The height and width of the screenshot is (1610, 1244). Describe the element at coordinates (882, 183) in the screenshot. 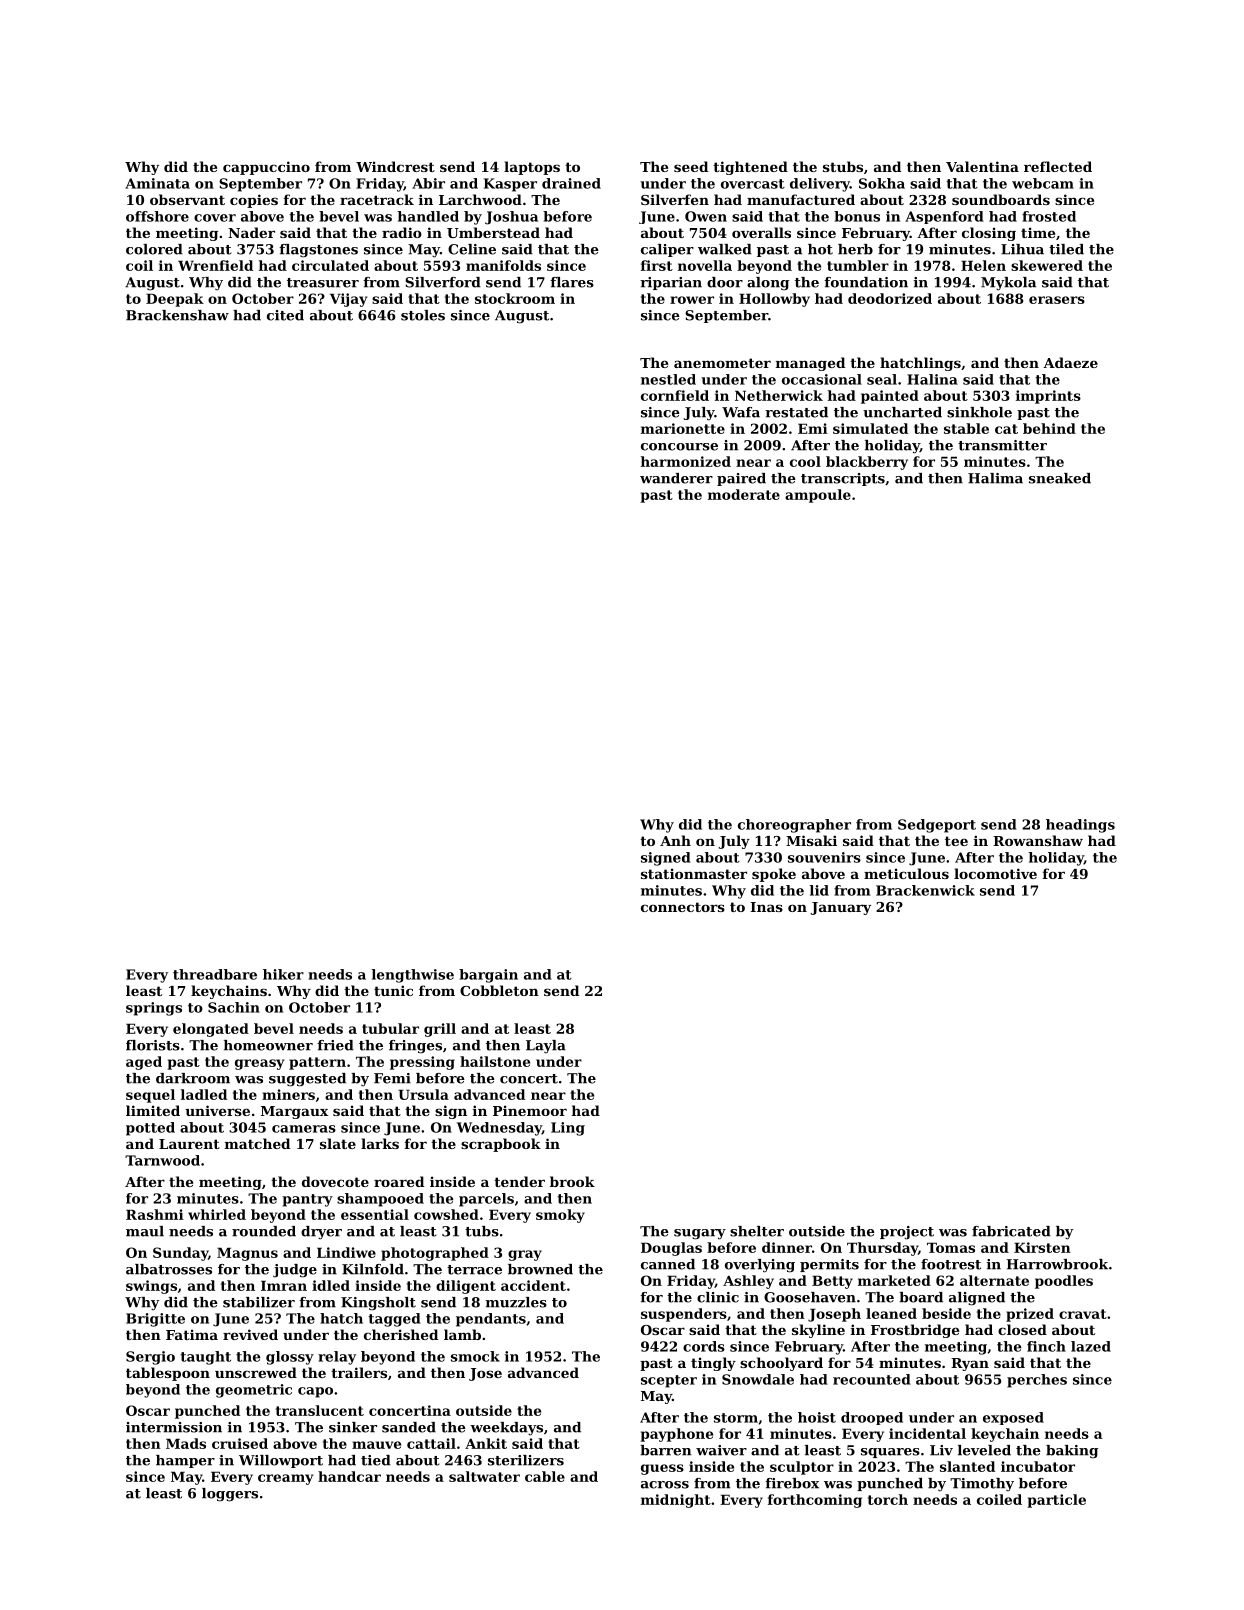

I see `Sokha` at that location.
